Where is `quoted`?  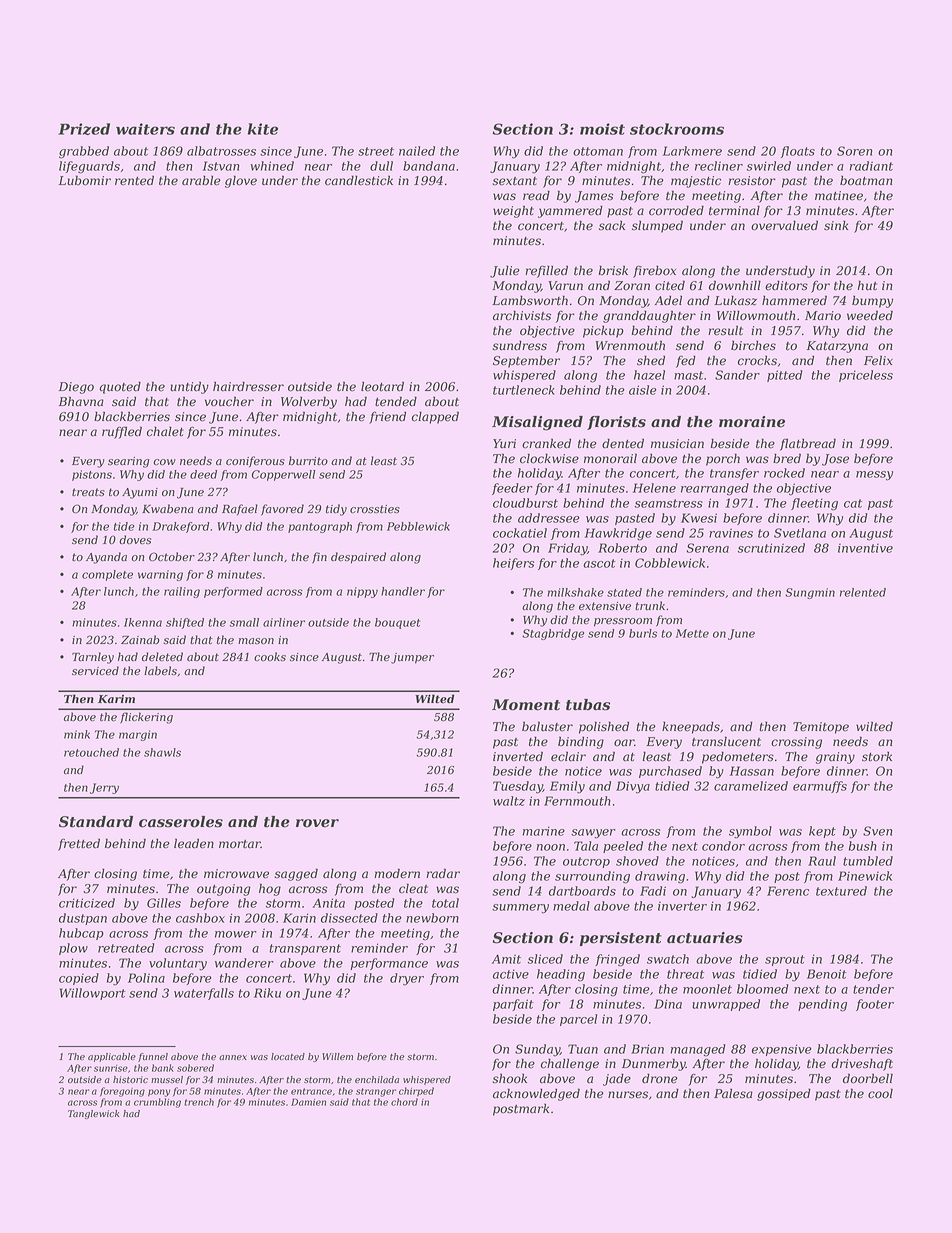
quoted is located at coordinates (120, 387).
